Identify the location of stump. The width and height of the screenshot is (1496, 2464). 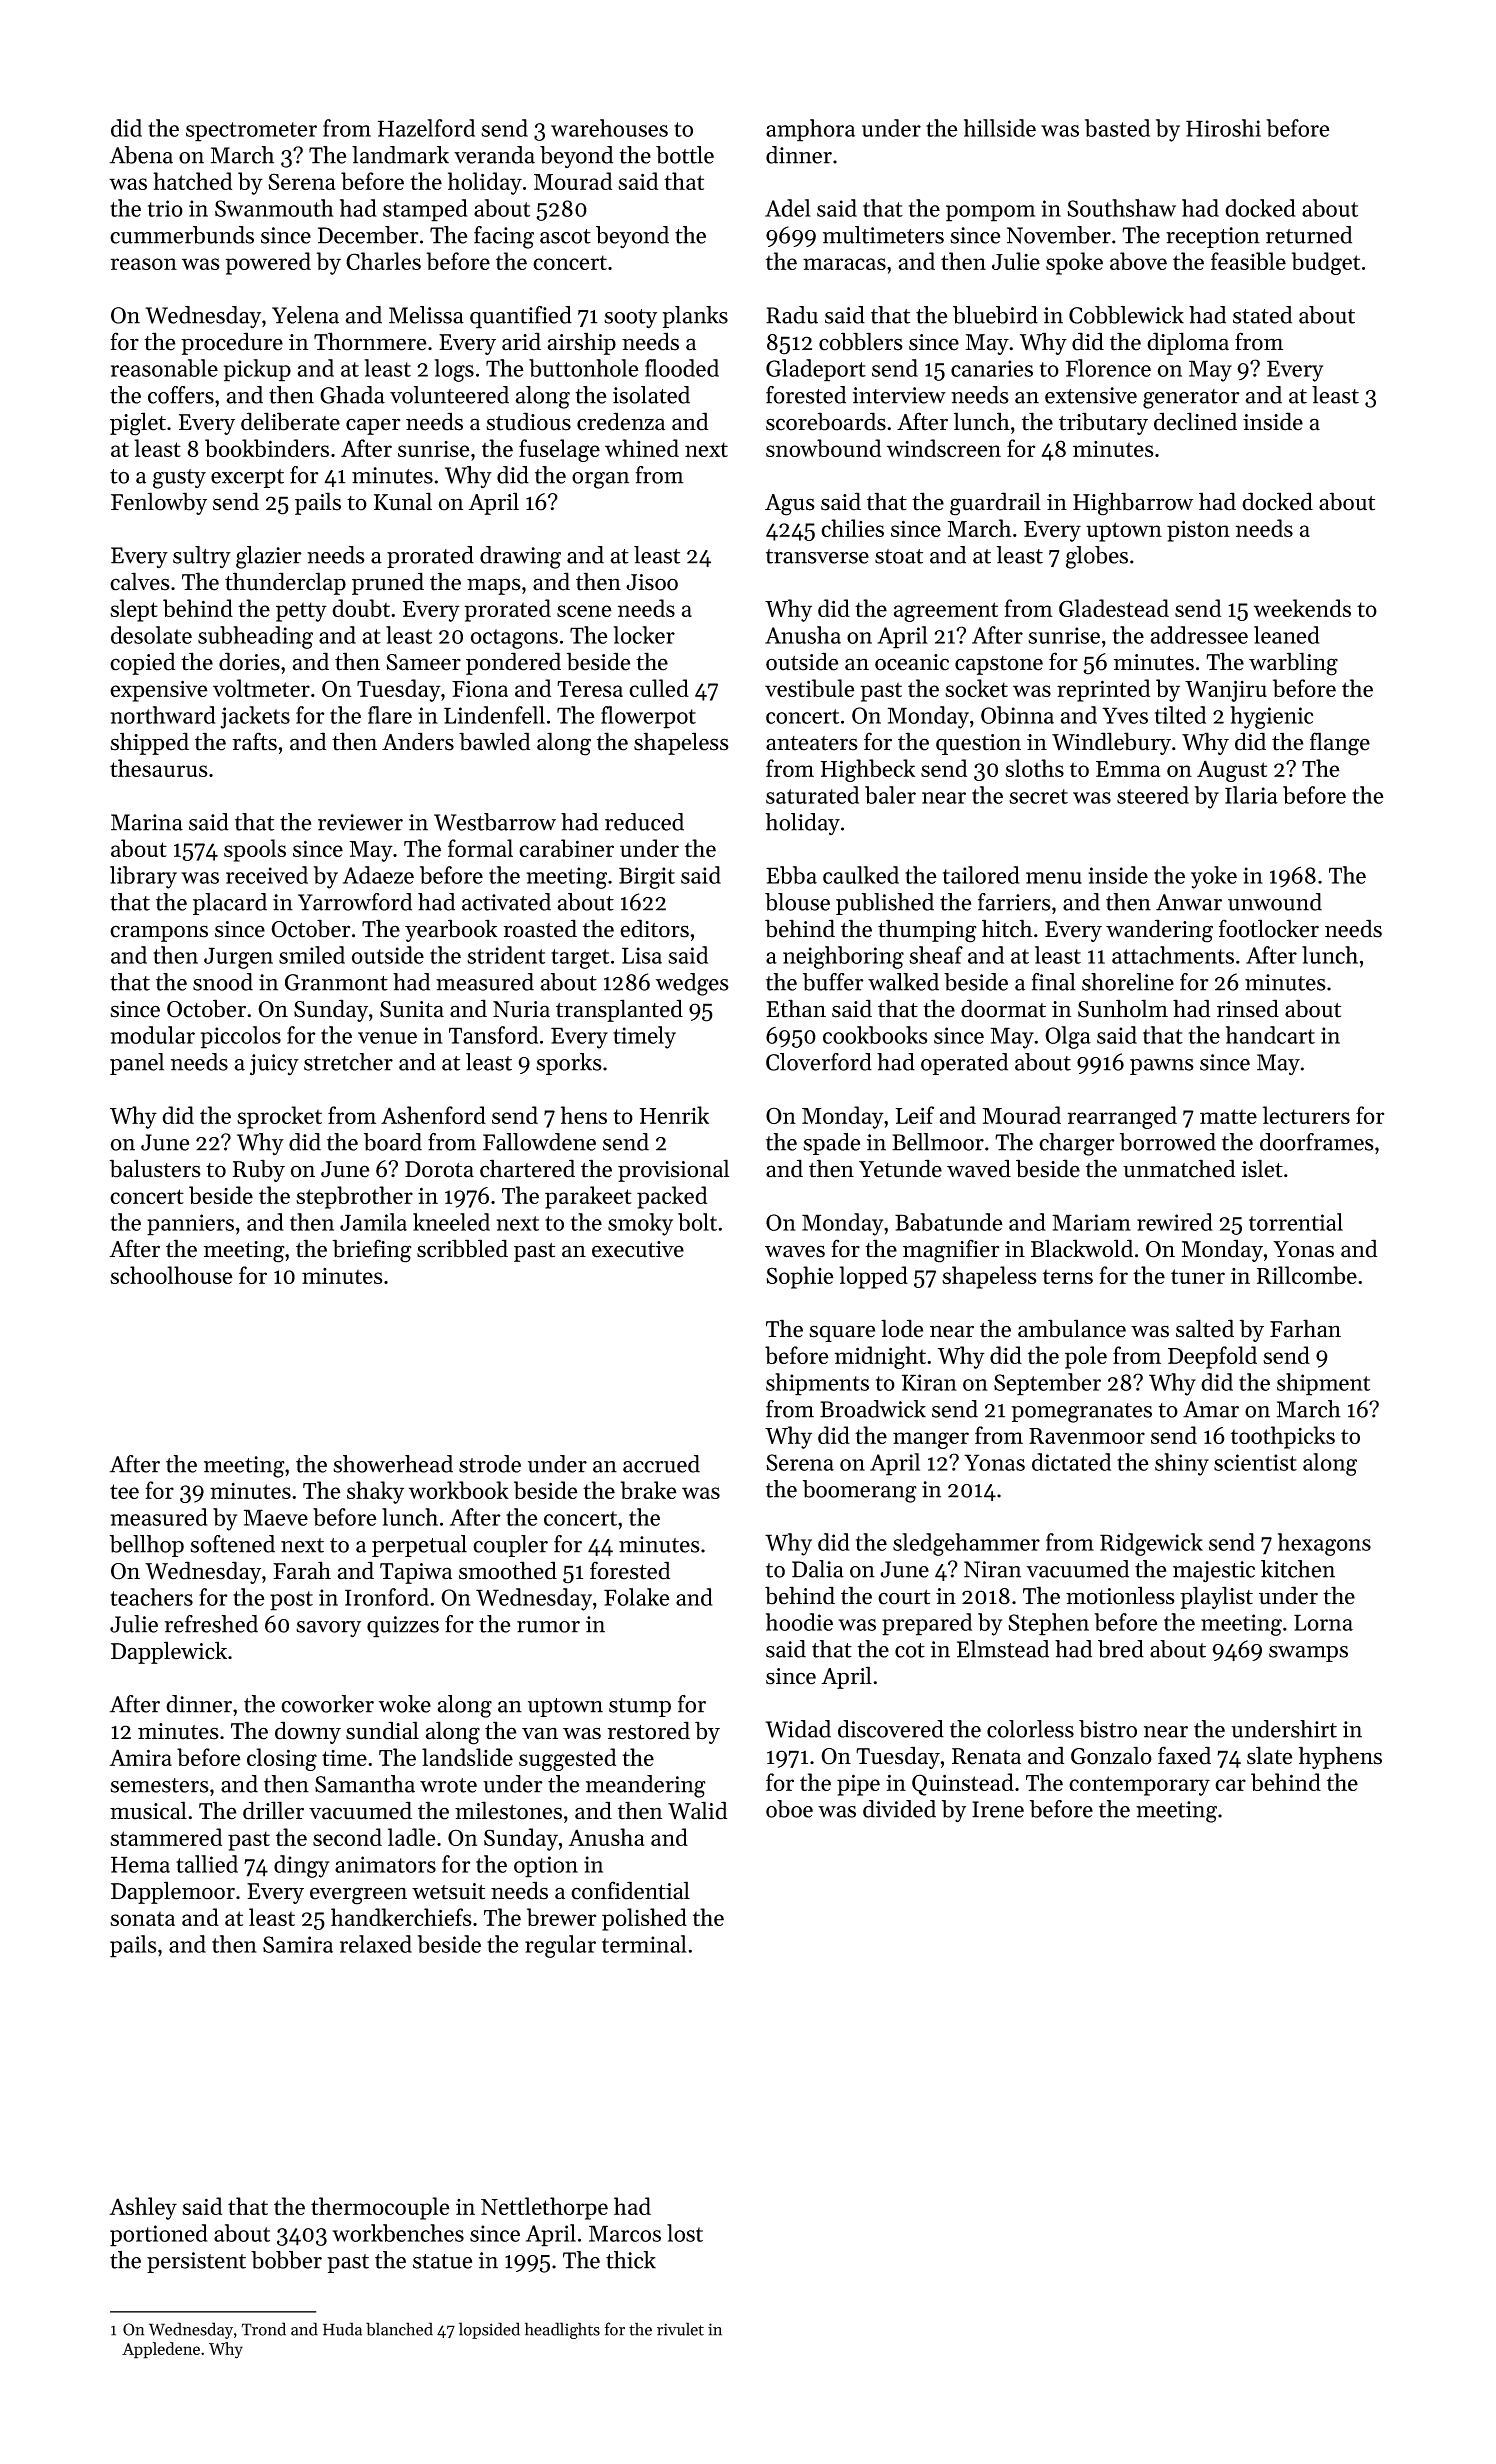
(640, 1707).
